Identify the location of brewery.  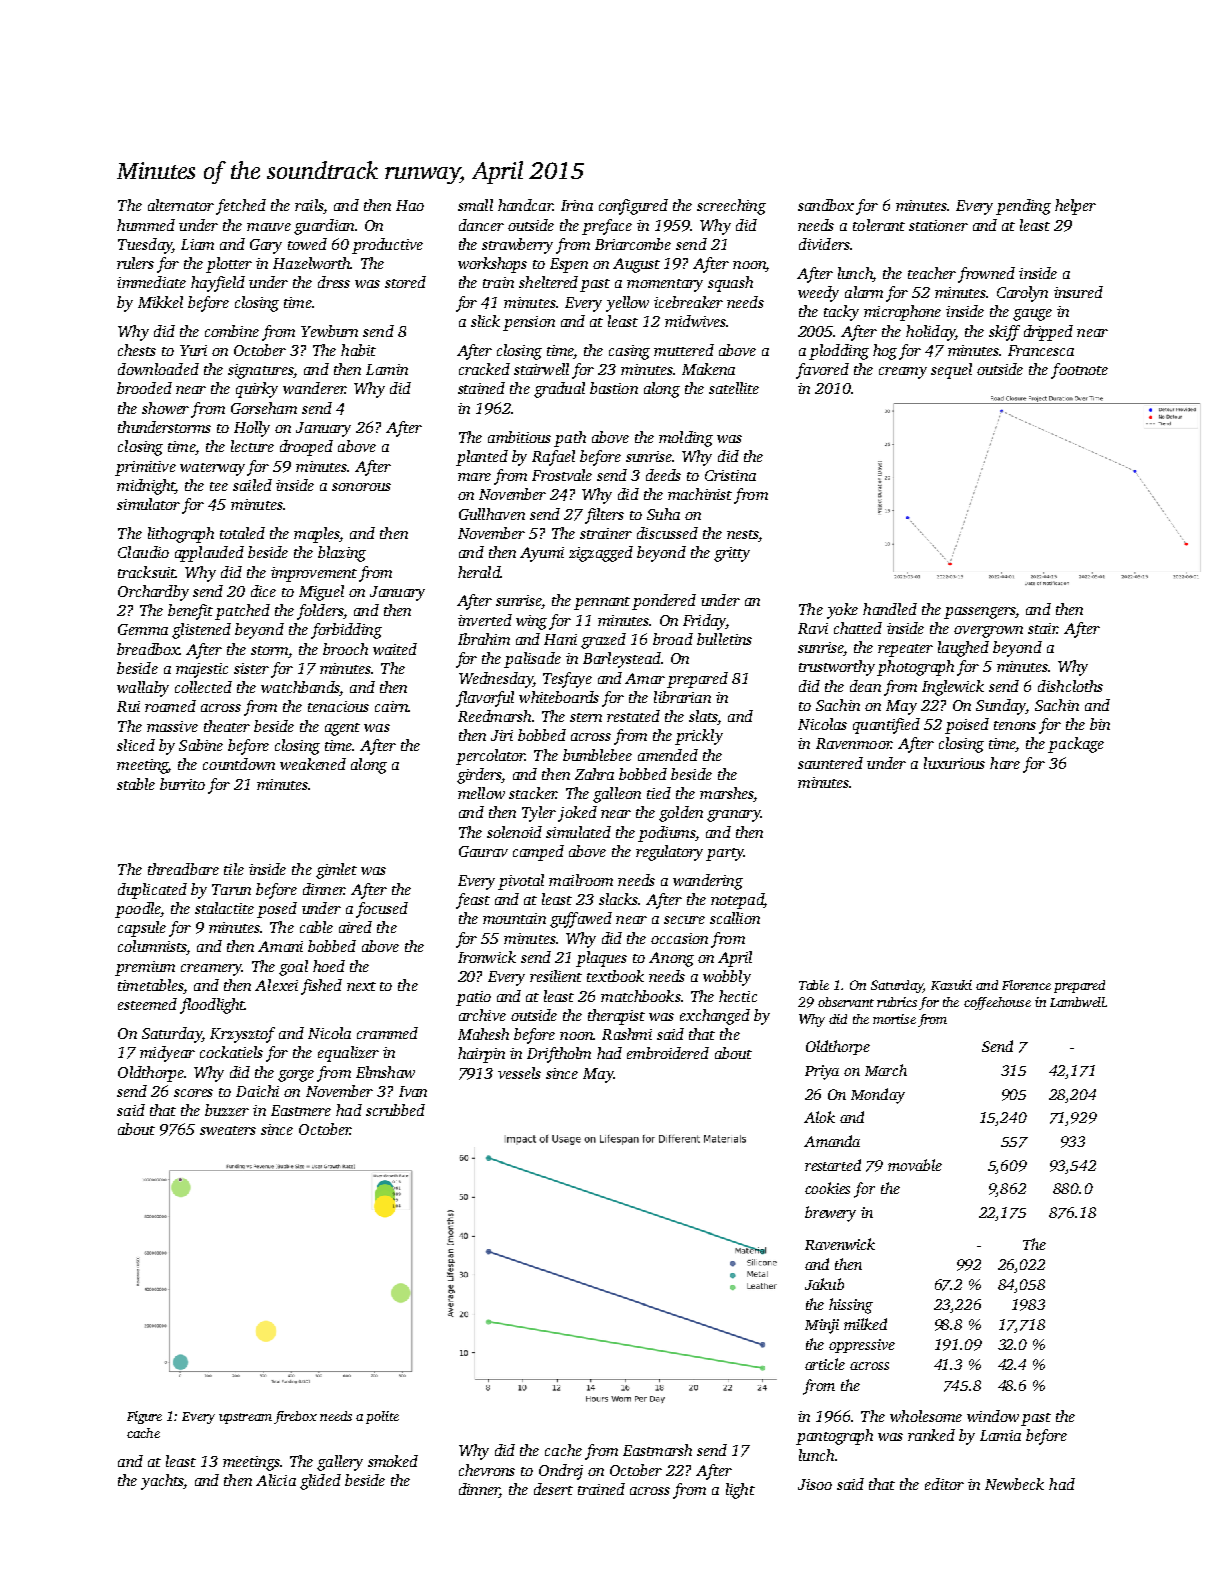
(830, 1214).
